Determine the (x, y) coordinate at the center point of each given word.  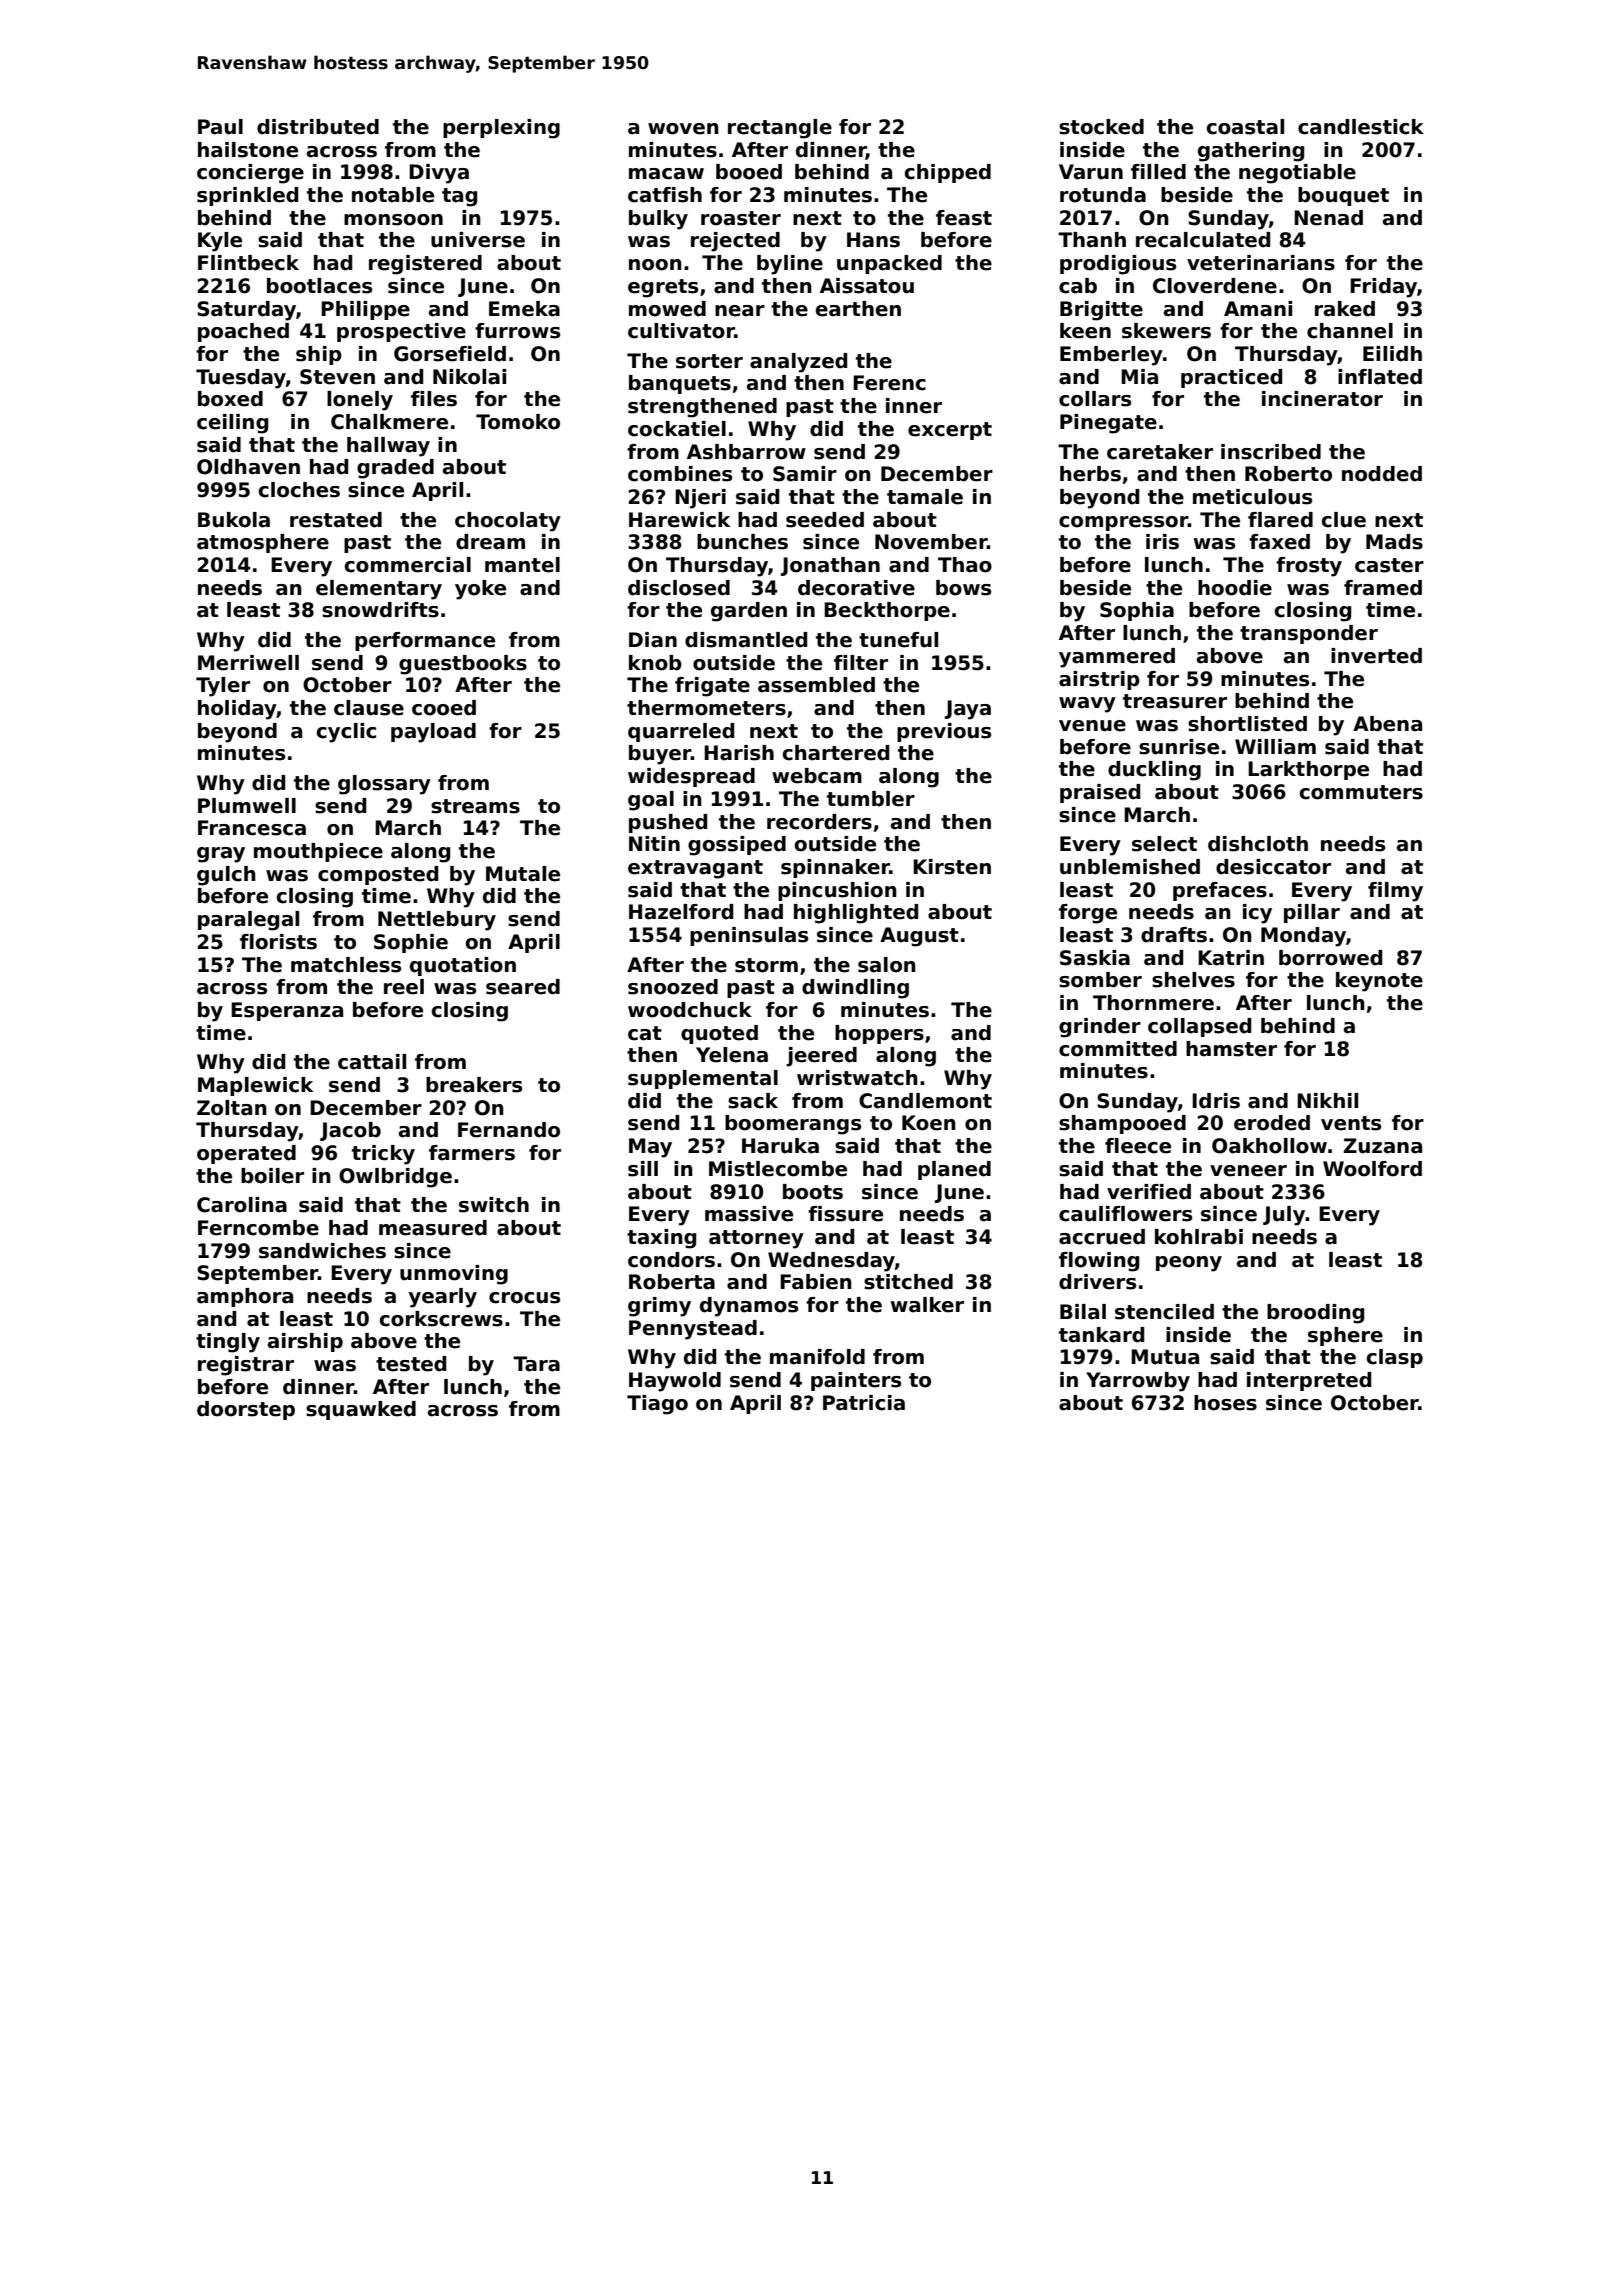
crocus (524, 1298)
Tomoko (518, 422)
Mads (1394, 542)
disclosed (679, 588)
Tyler (223, 687)
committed (1118, 1049)
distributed (318, 127)
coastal (1245, 127)
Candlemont (925, 1101)
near (740, 311)
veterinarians (1261, 263)
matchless (346, 965)
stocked (1101, 127)
